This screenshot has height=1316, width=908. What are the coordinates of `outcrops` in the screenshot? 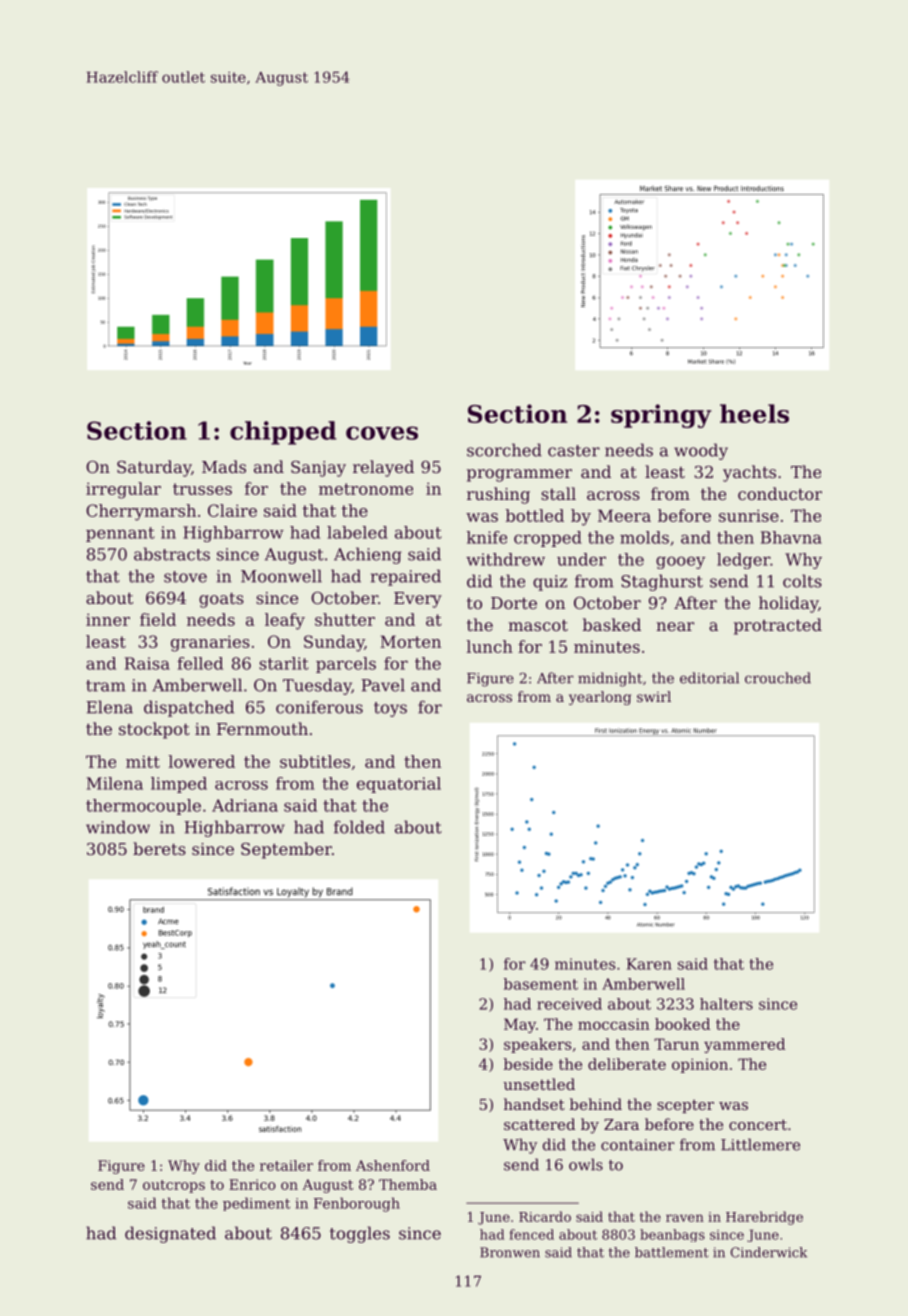 It's located at (174, 1186).
